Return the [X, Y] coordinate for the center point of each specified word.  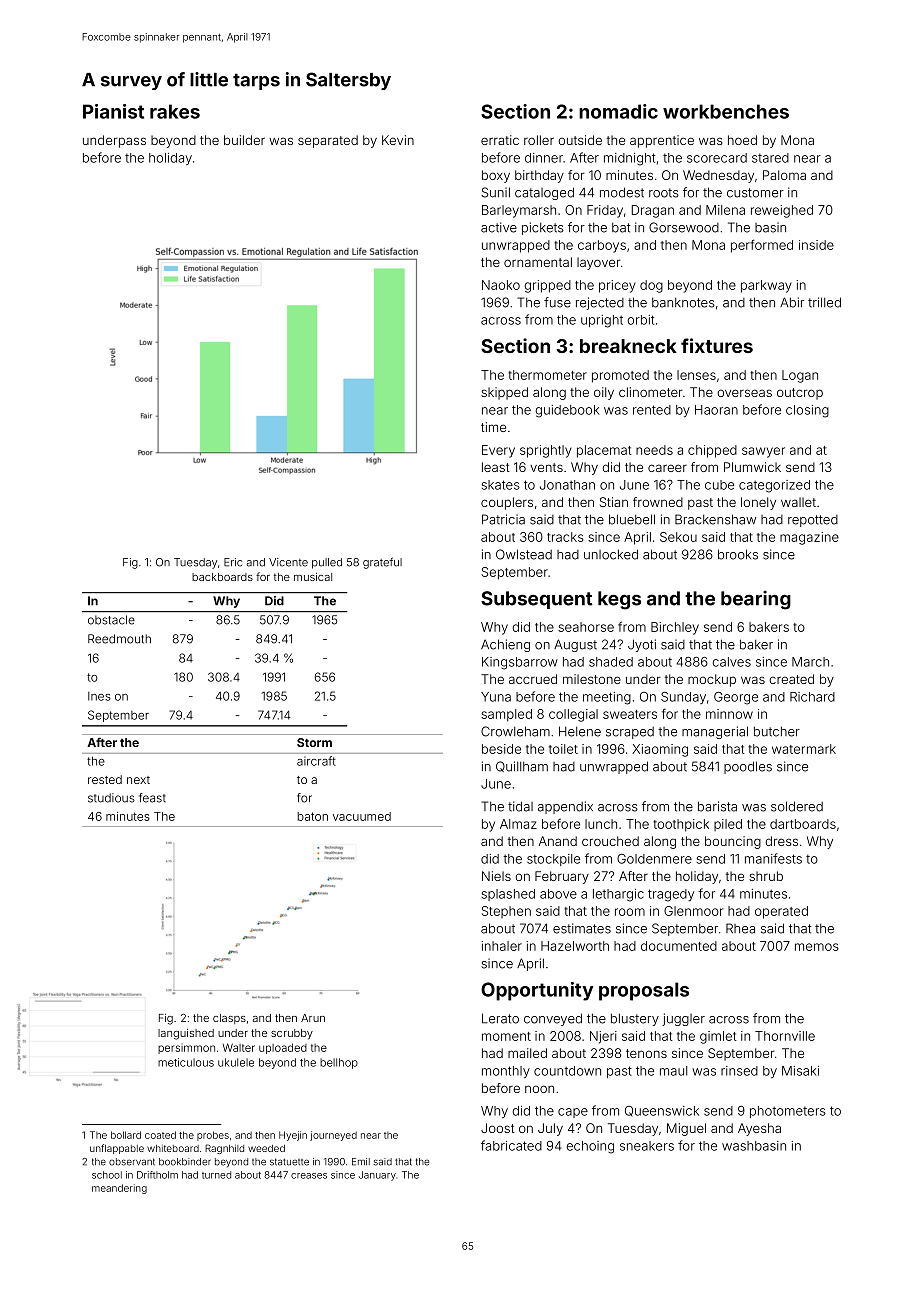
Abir [792, 302]
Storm [314, 742]
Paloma [784, 175]
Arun [313, 1018]
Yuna [496, 697]
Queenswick [662, 1111]
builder [244, 140]
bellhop [339, 1063]
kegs [619, 600]
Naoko [501, 285]
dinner [544, 158]
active [499, 227]
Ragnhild [224, 1149]
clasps [229, 1019]
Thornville [785, 1036]
